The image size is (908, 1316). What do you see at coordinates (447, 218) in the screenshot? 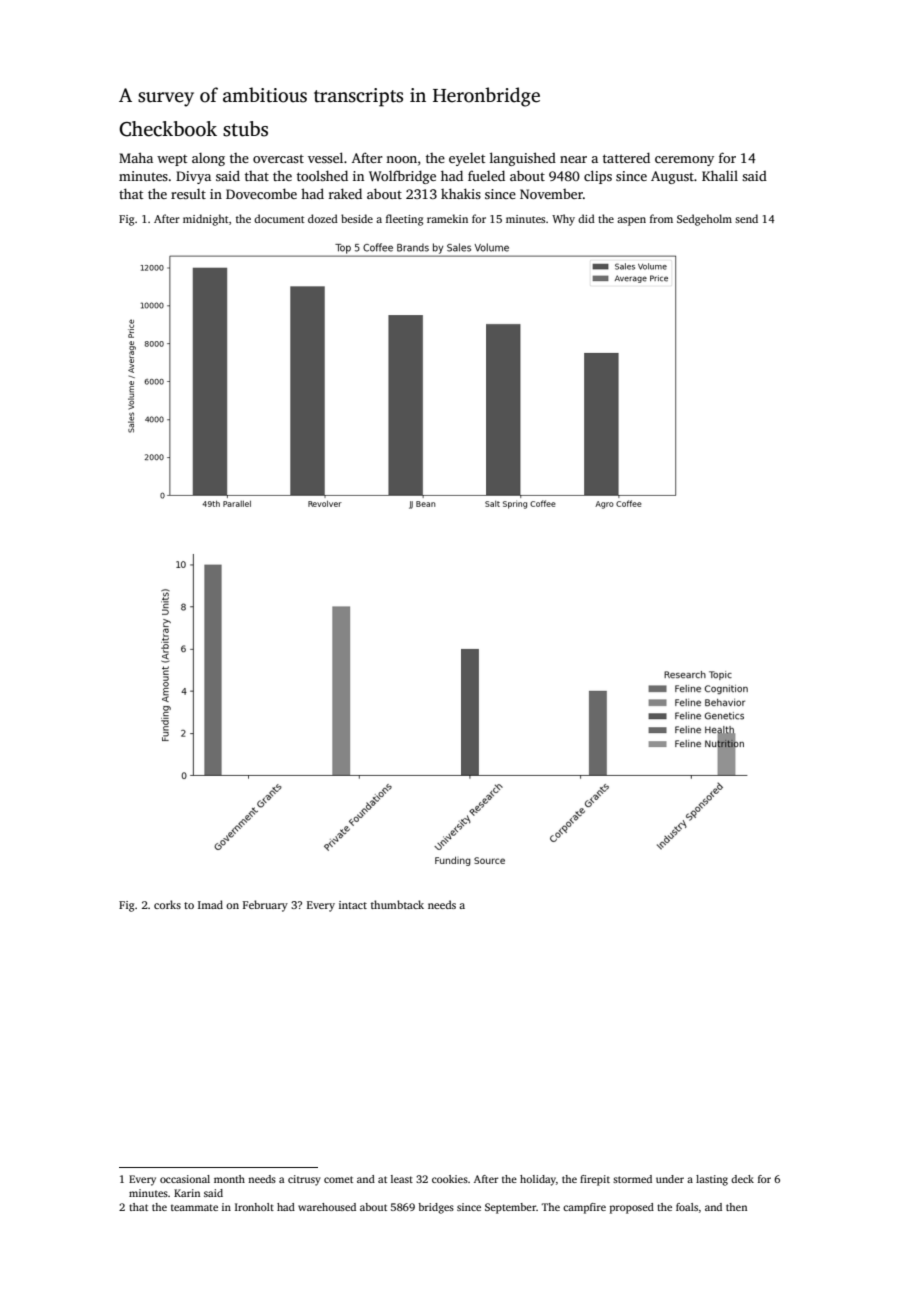
I see `ramekin` at bounding box center [447, 218].
